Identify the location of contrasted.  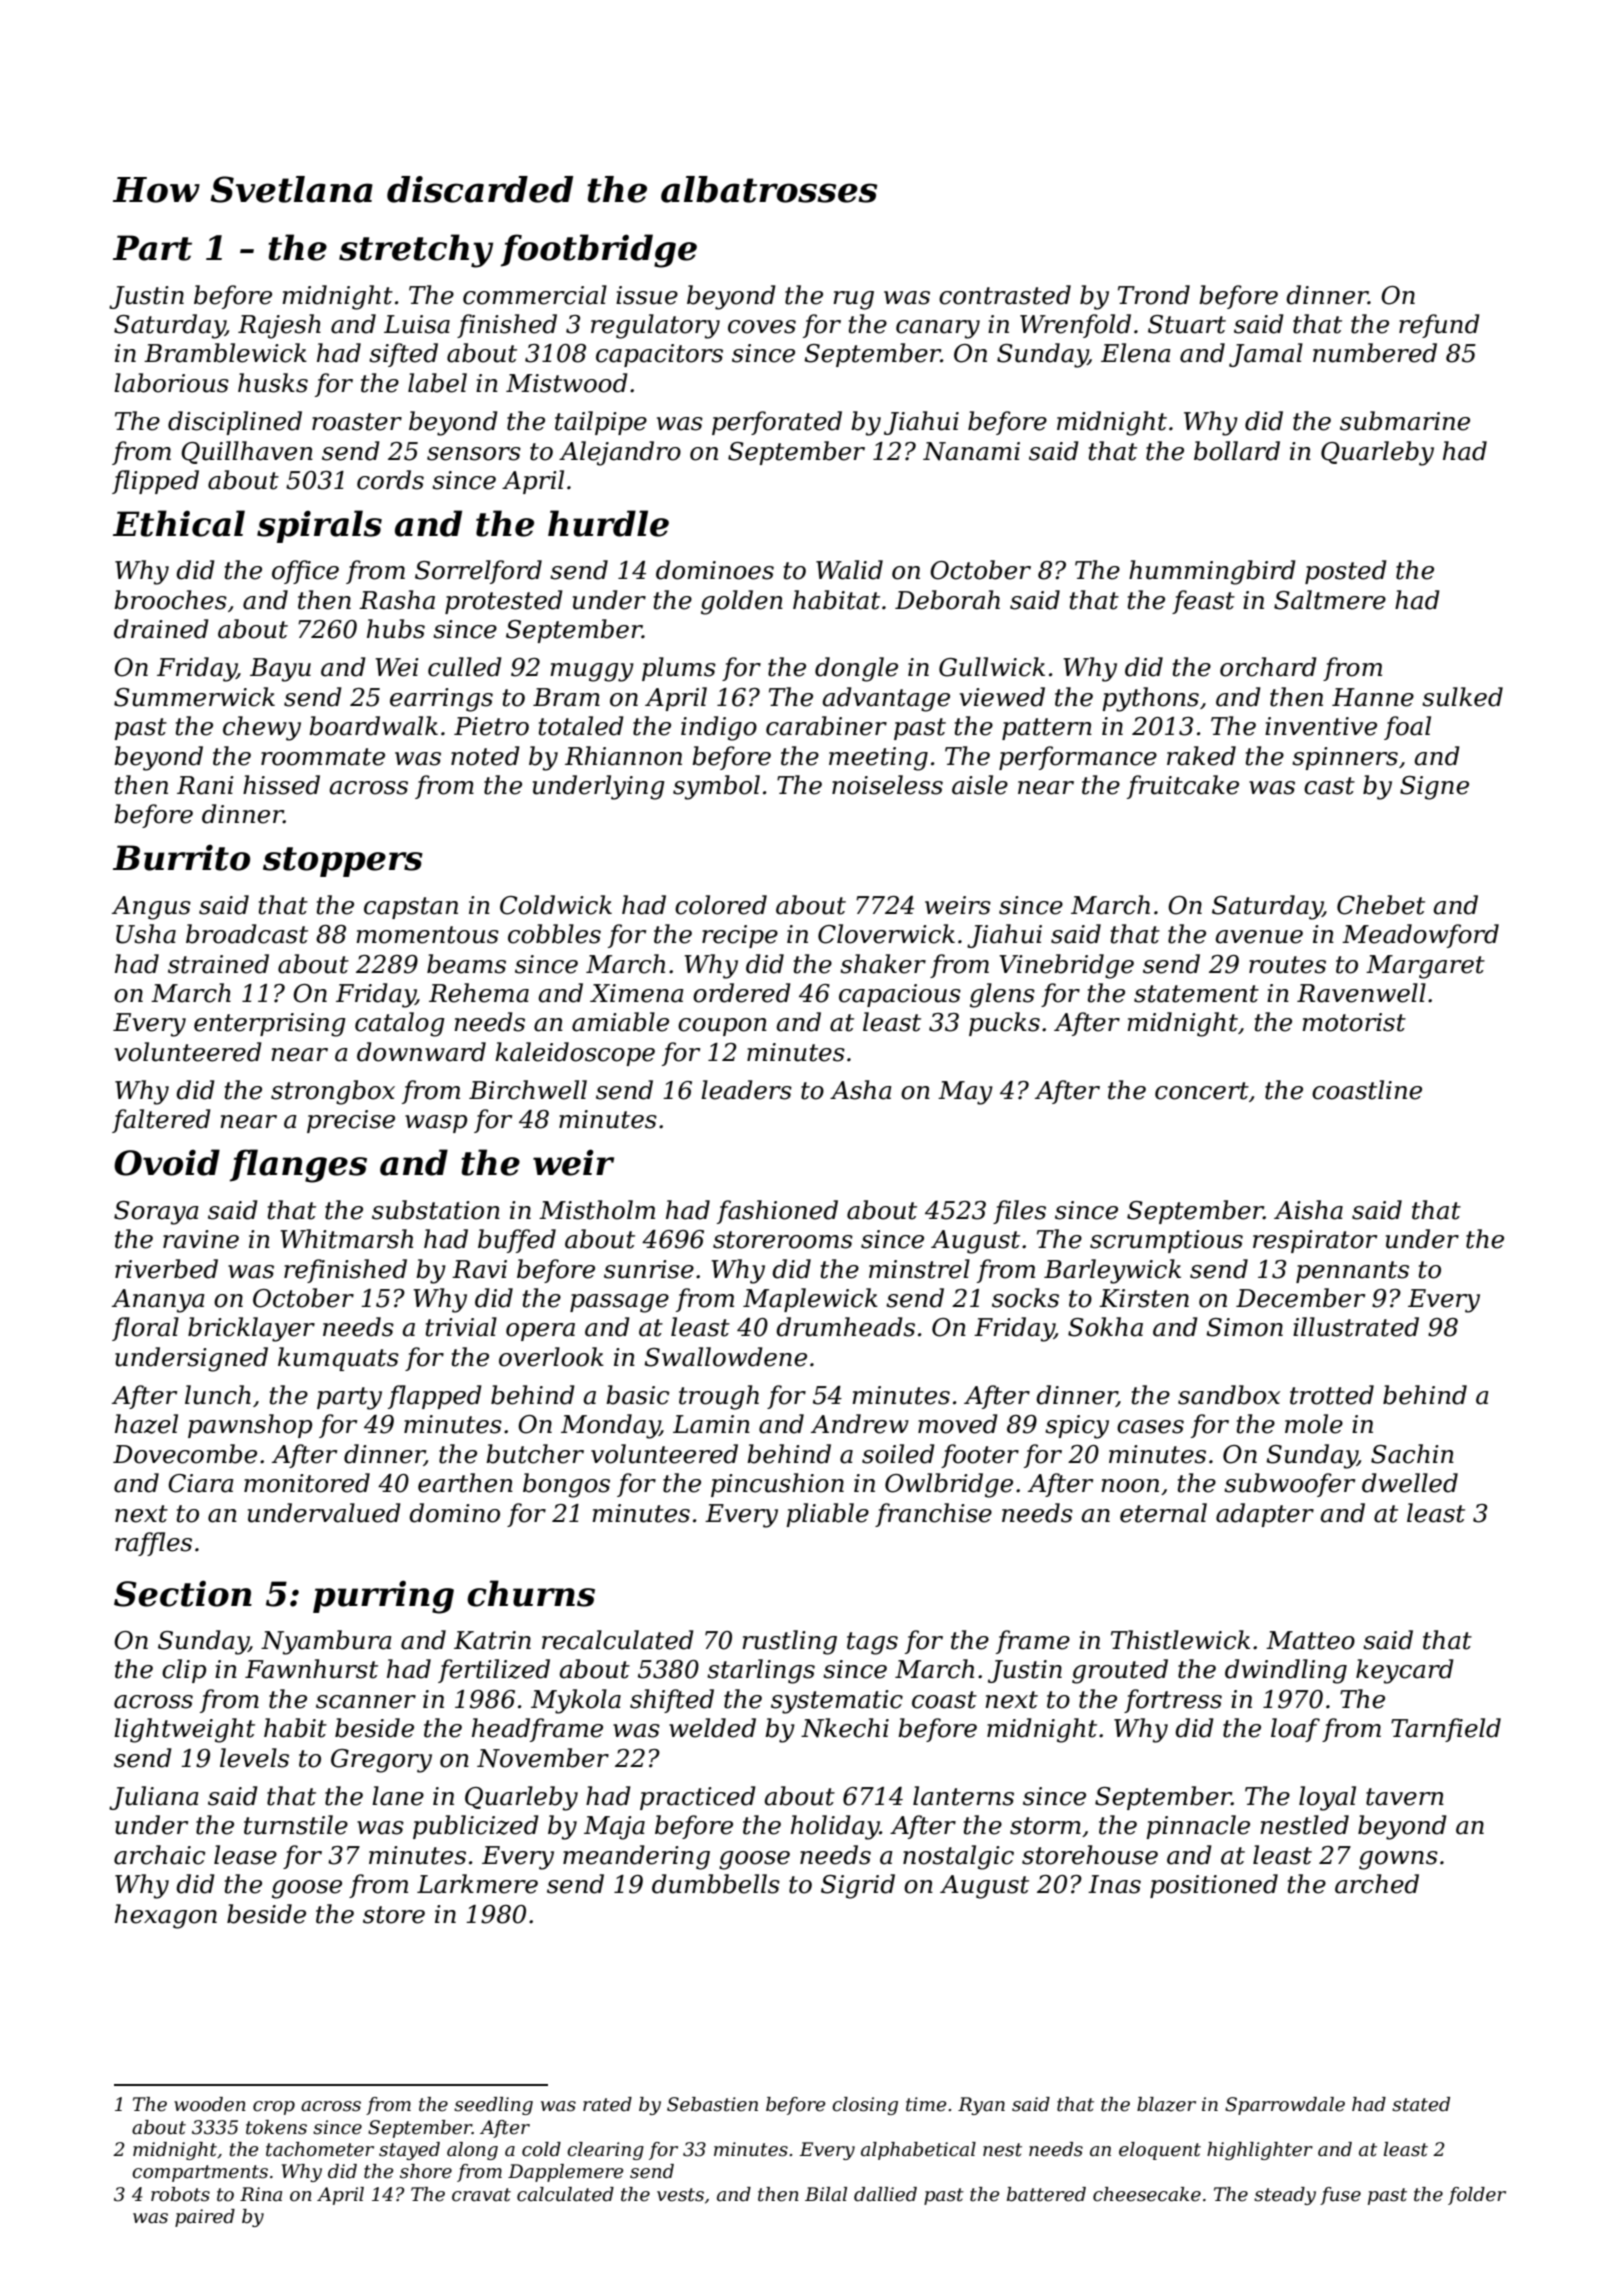
(1005, 295).
